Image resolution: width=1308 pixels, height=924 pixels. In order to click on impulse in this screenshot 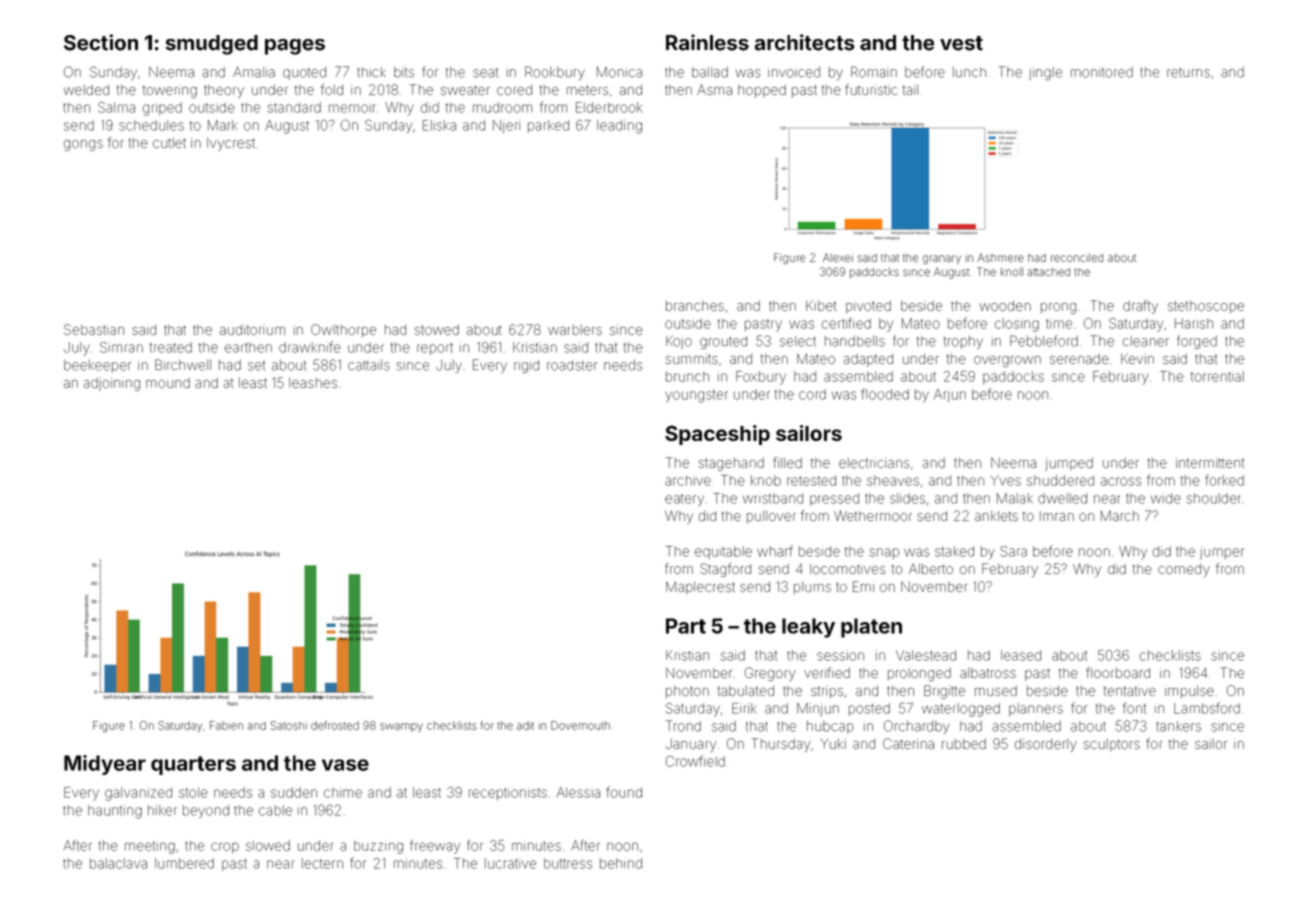, I will do `click(1189, 692)`.
